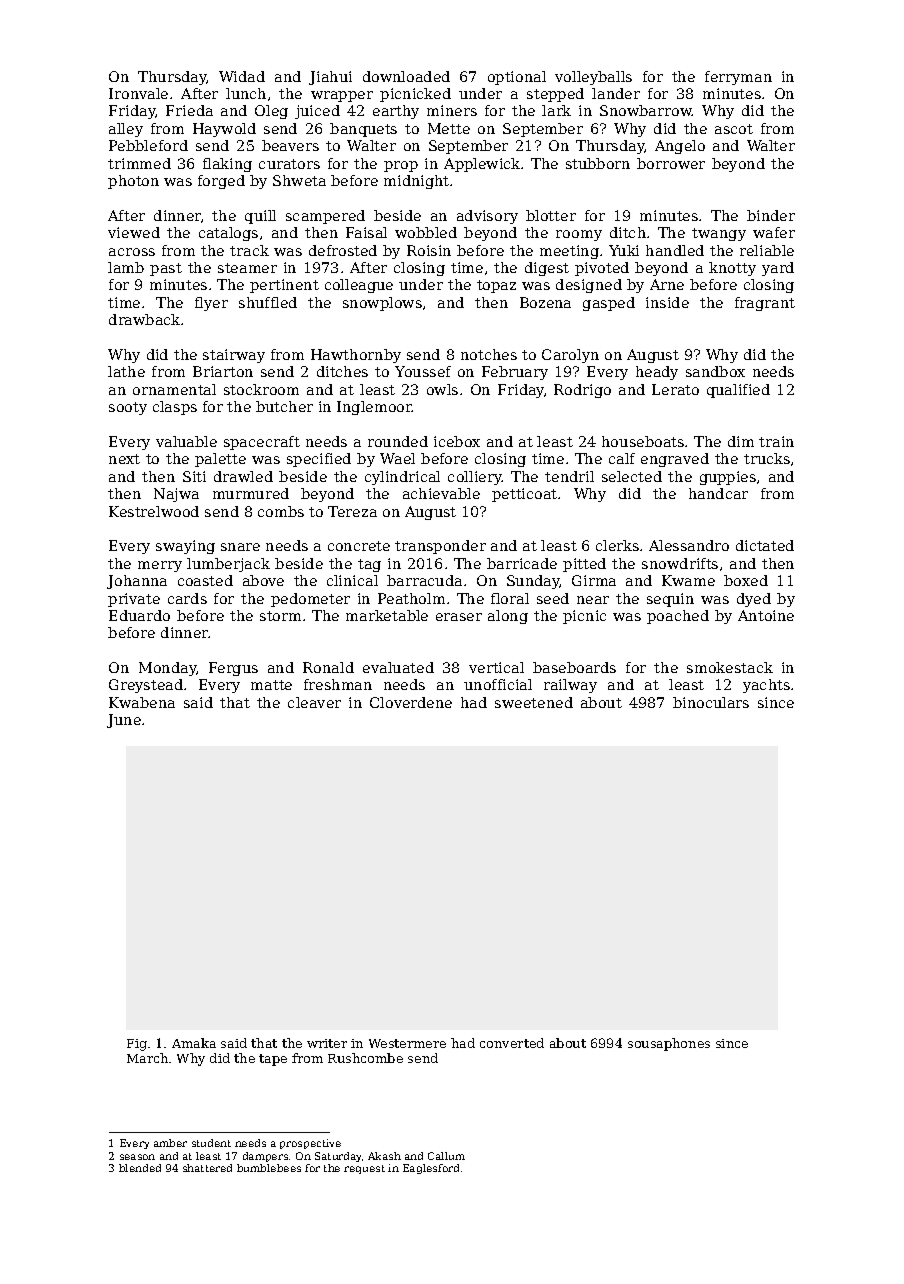 Image resolution: width=904 pixels, height=1284 pixels. I want to click on Jiahui, so click(330, 78).
